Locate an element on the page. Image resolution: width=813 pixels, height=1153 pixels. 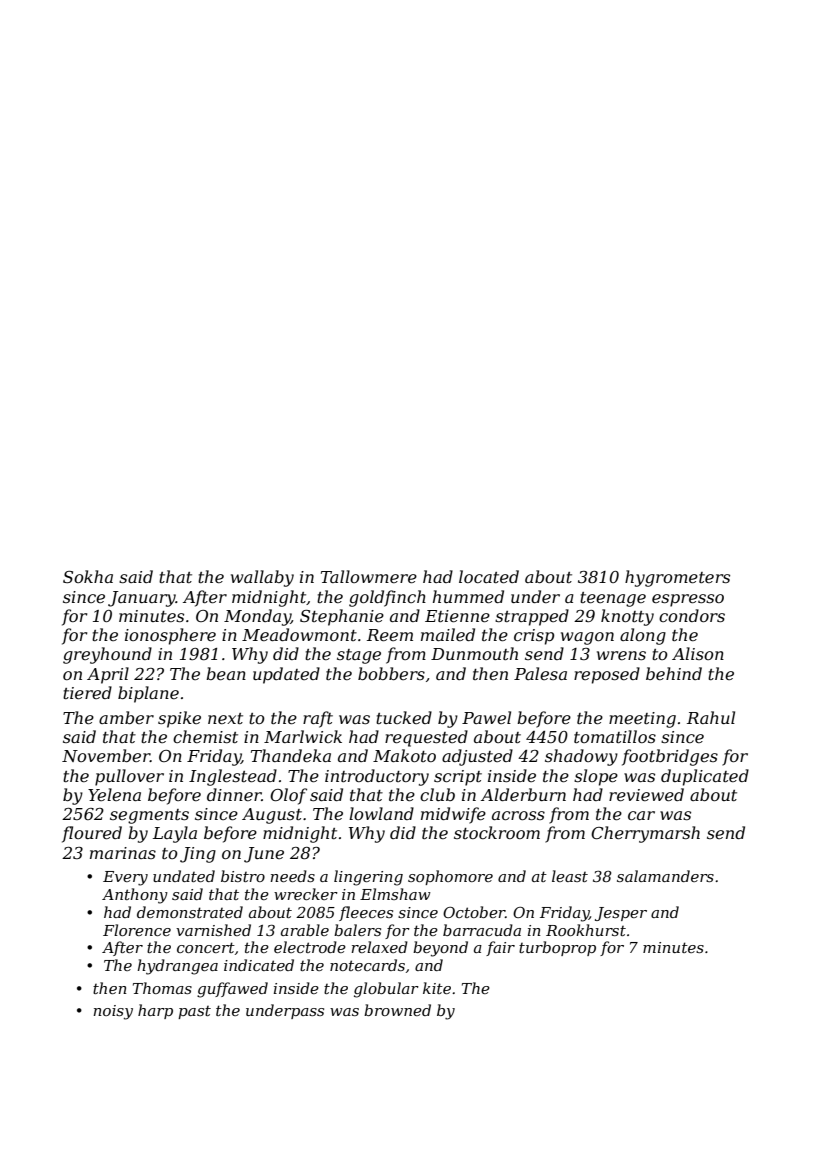
Thandeka is located at coordinates (291, 755).
